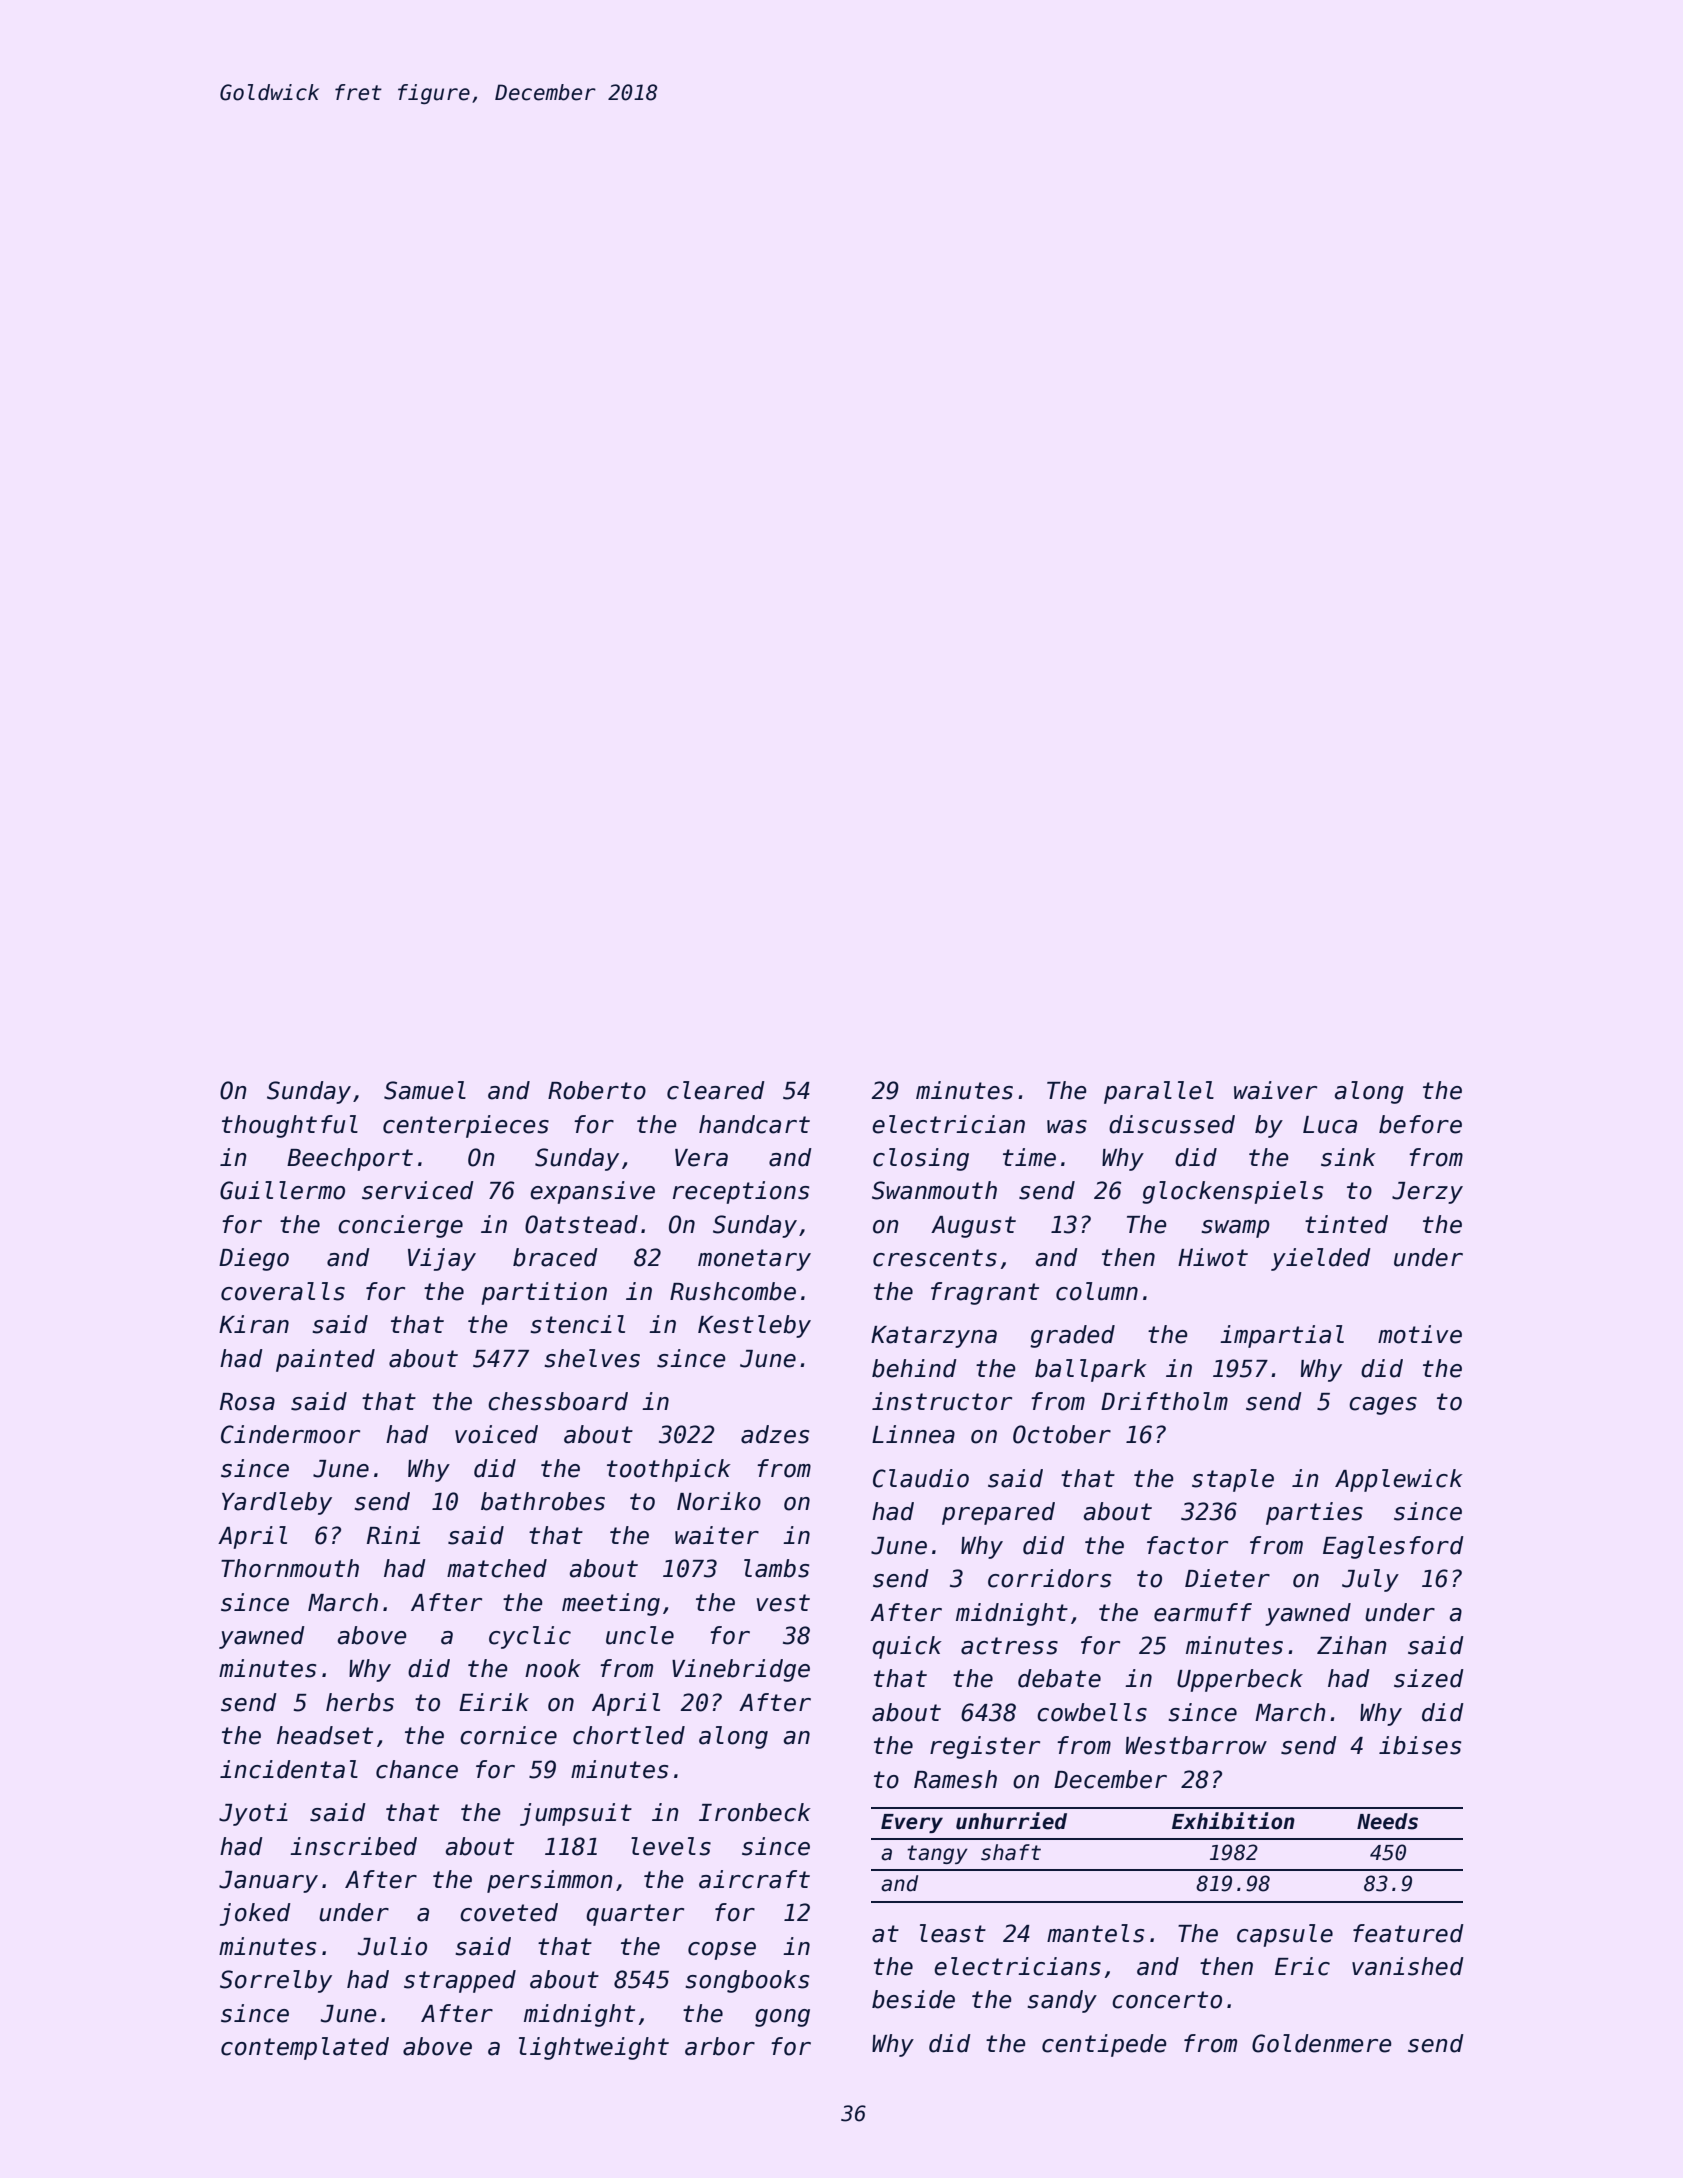  I want to click on Cindermoor, so click(290, 1434).
